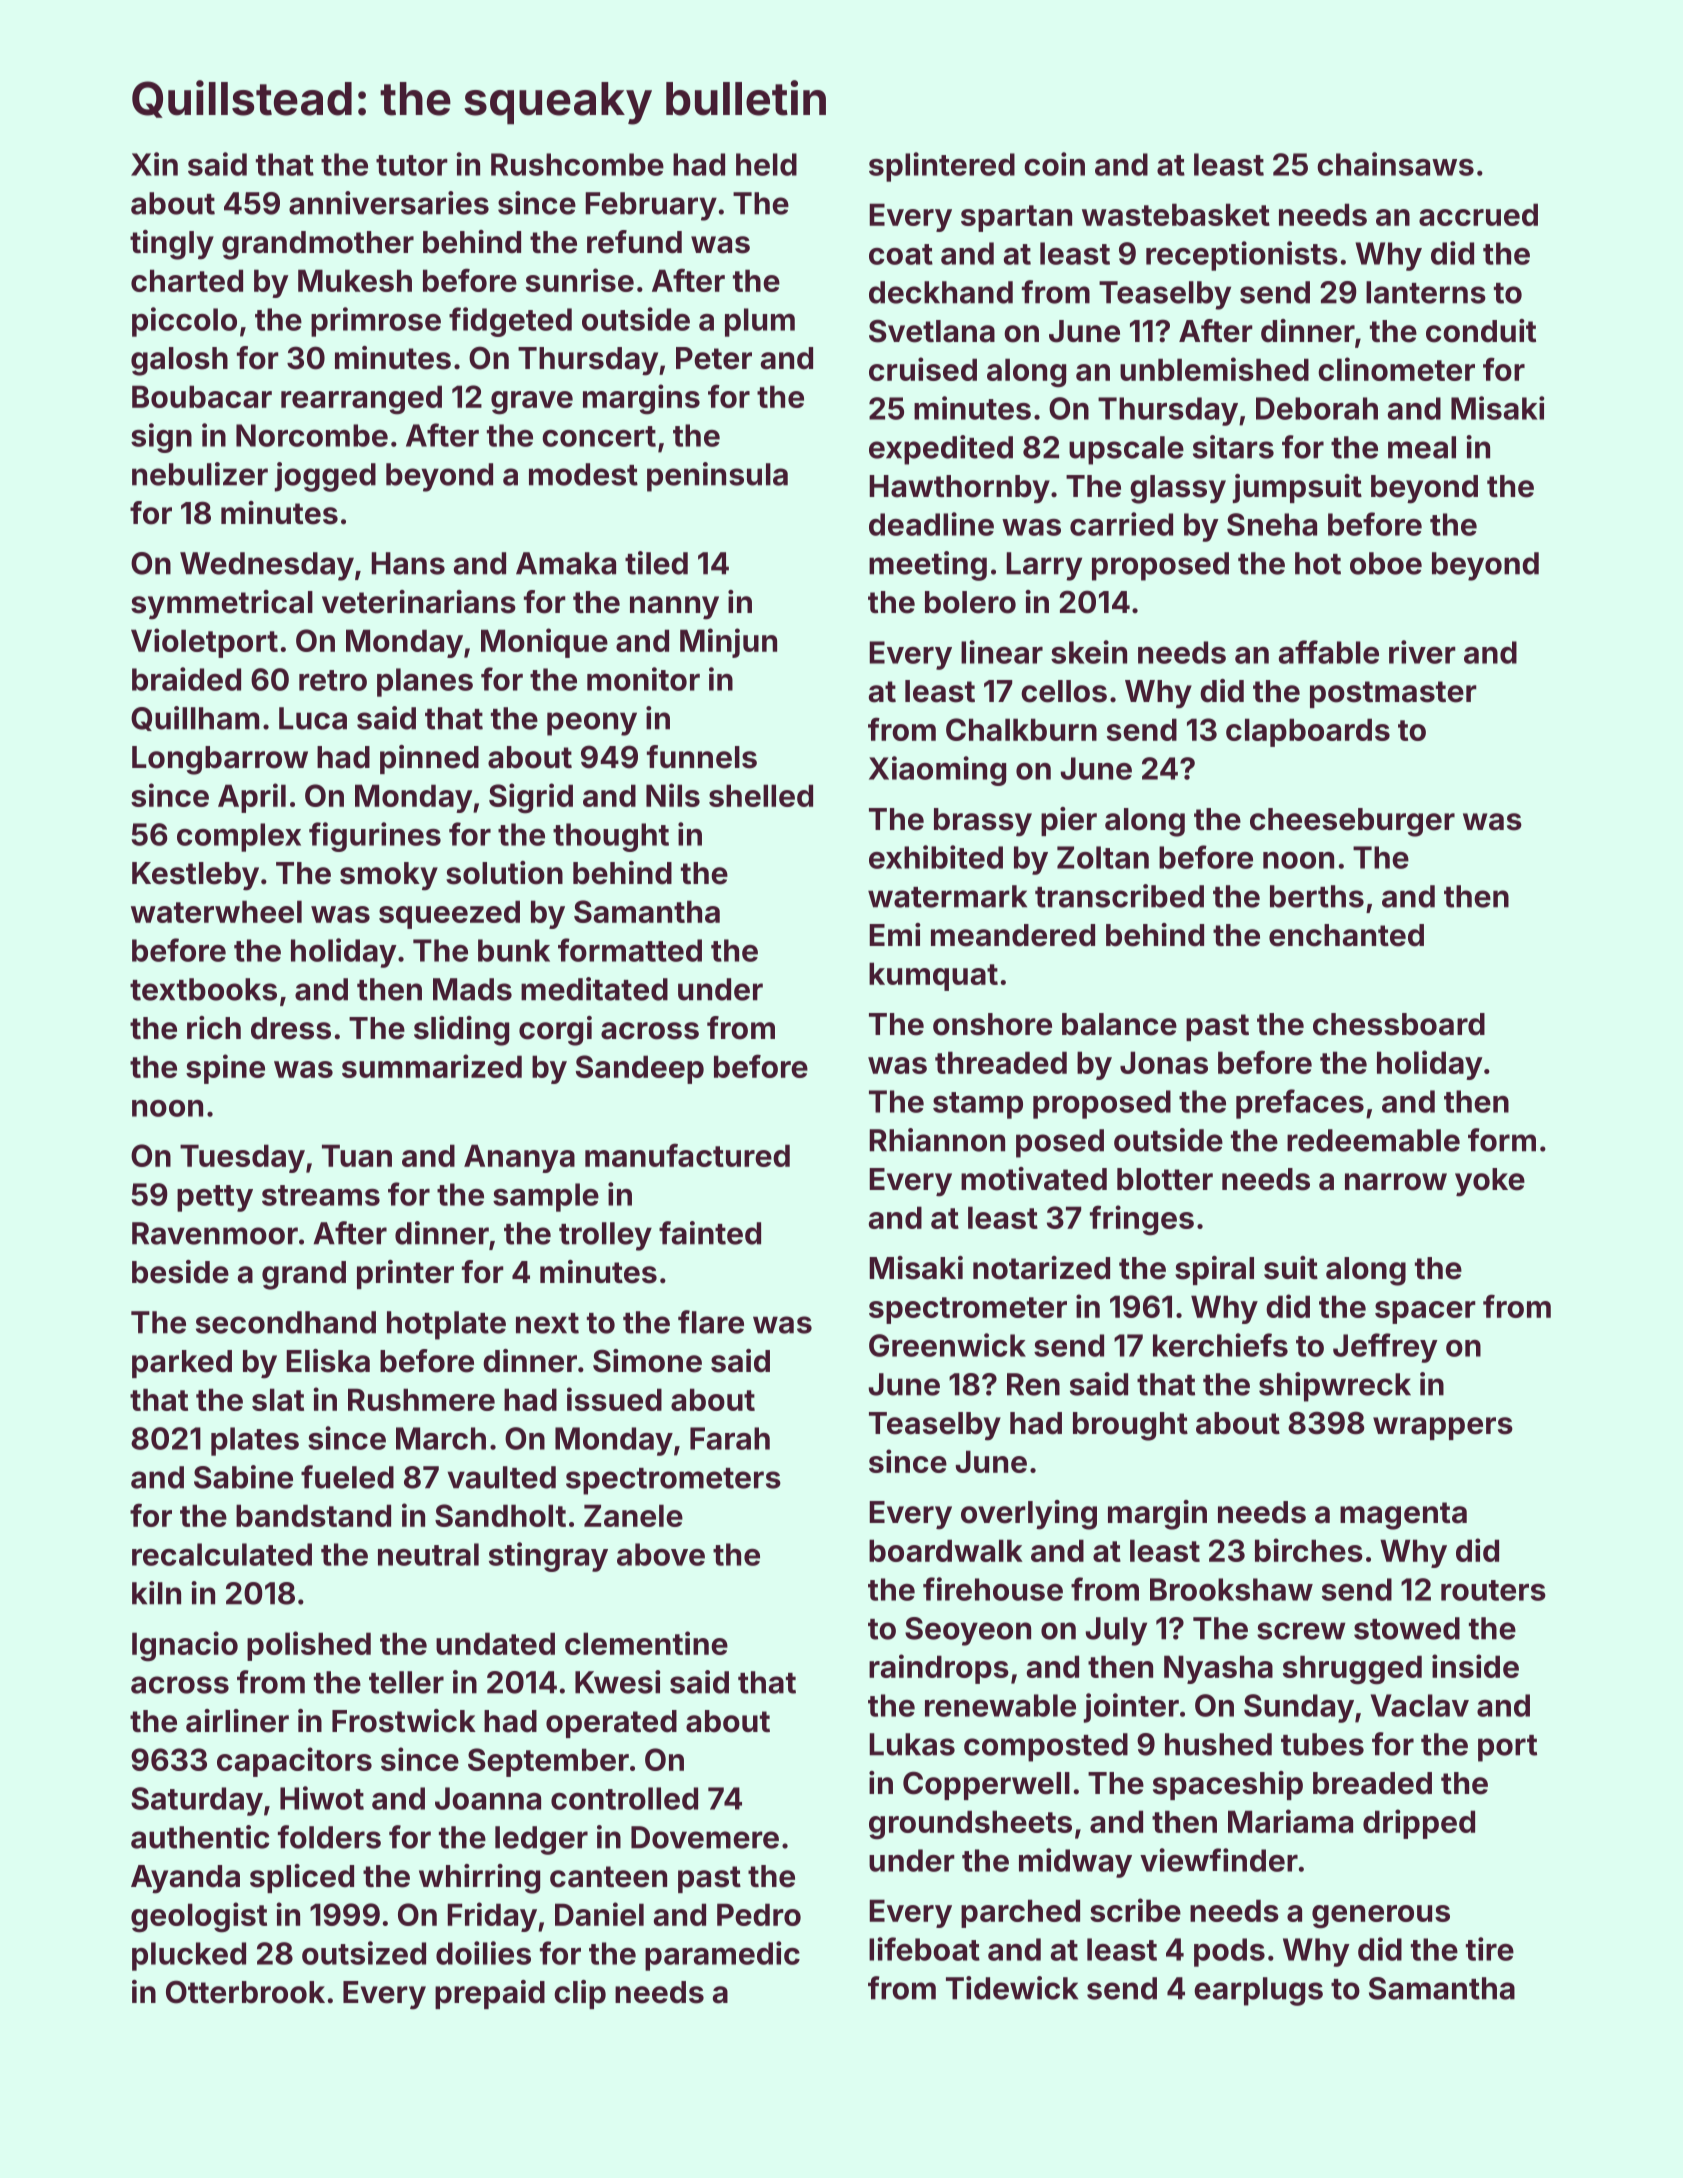 This image has width=1683, height=2178. Describe the element at coordinates (1272, 524) in the image. I see `Sneha` at that location.
